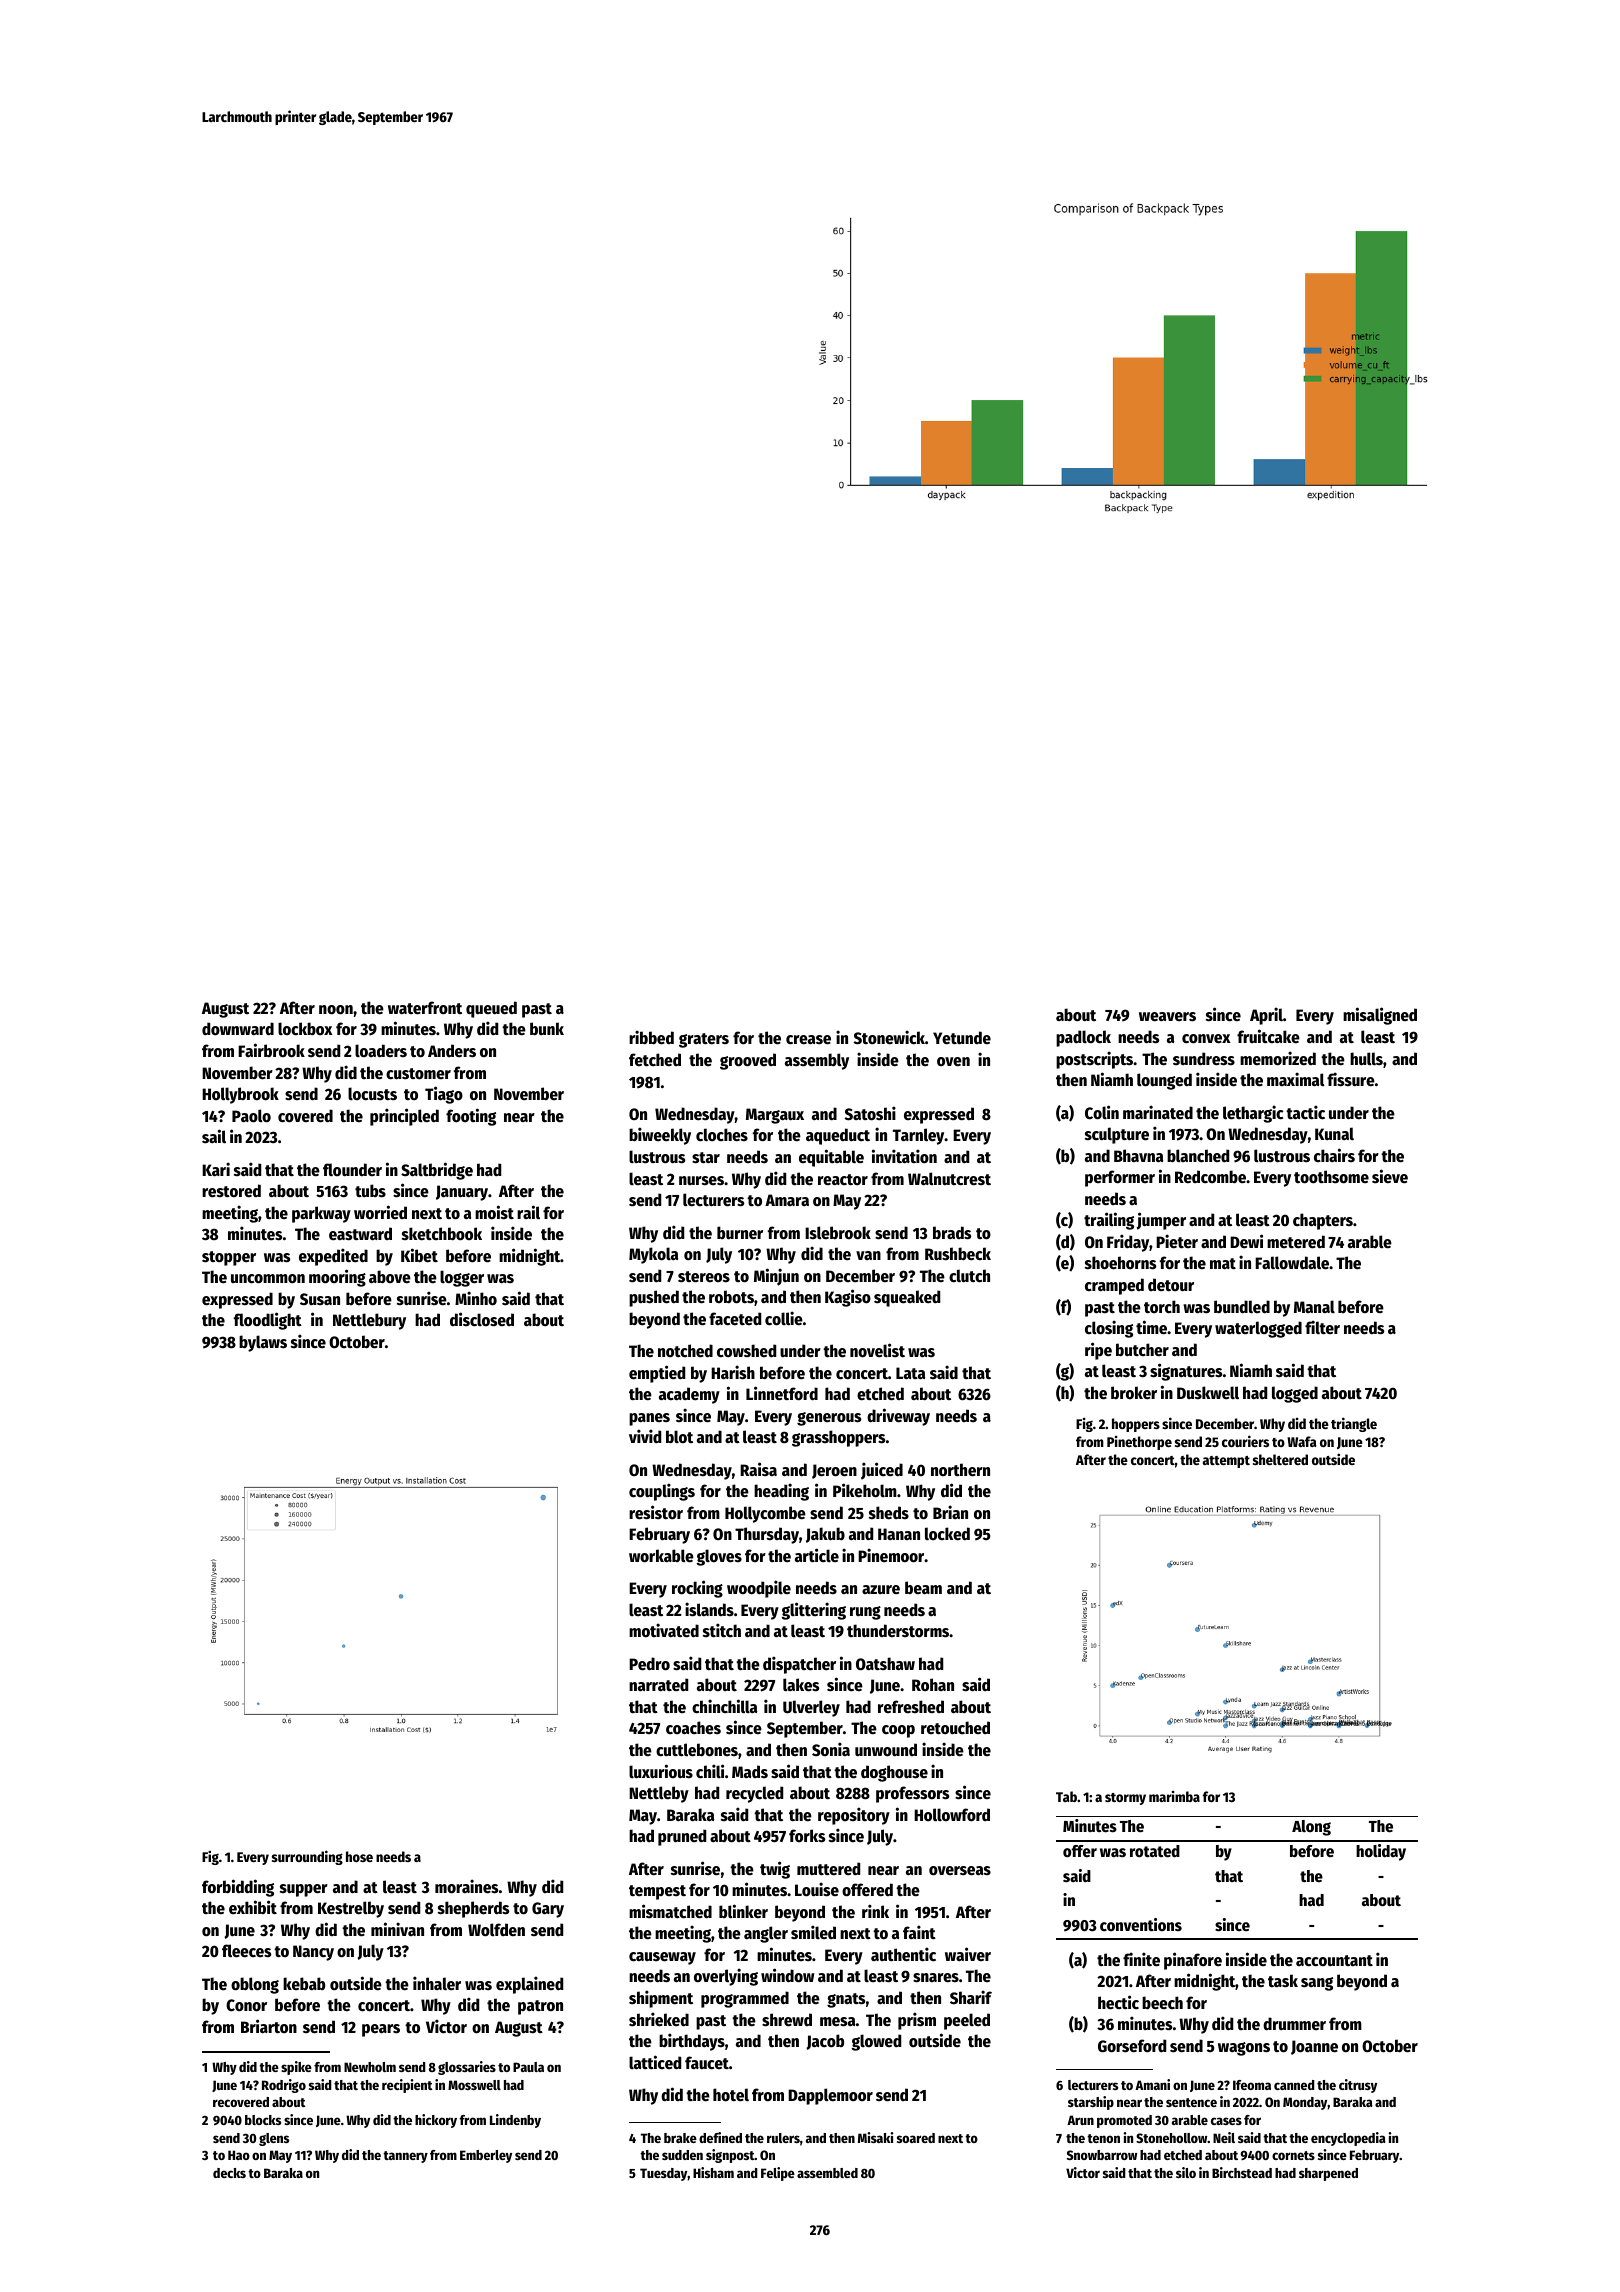 The width and height of the document is (1620, 2292). What do you see at coordinates (645, 1436) in the document?
I see `vivid` at bounding box center [645, 1436].
